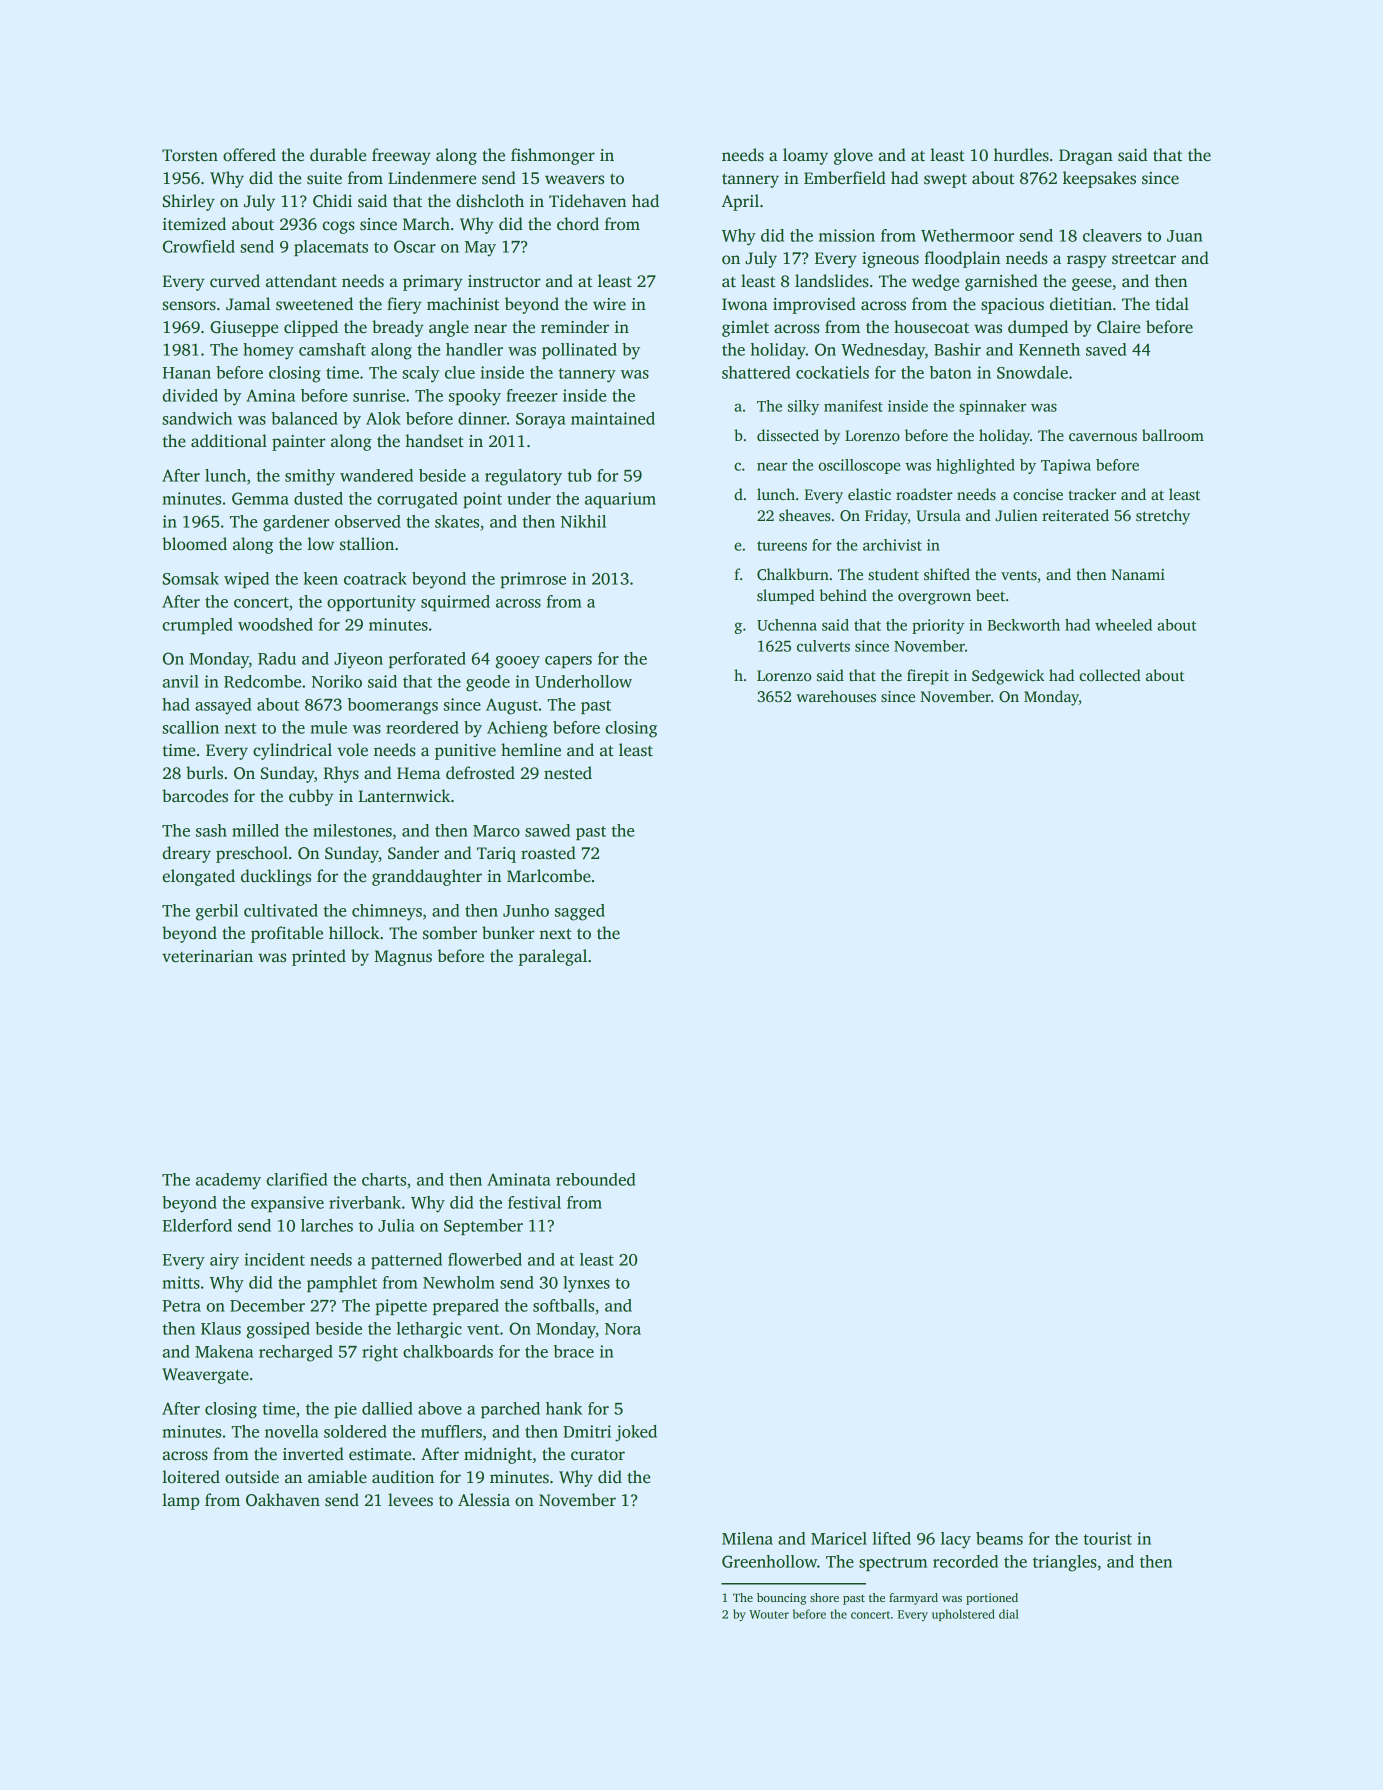 Image resolution: width=1383 pixels, height=1790 pixels. Describe the element at coordinates (190, 155) in the screenshot. I see `Torsten` at that location.
